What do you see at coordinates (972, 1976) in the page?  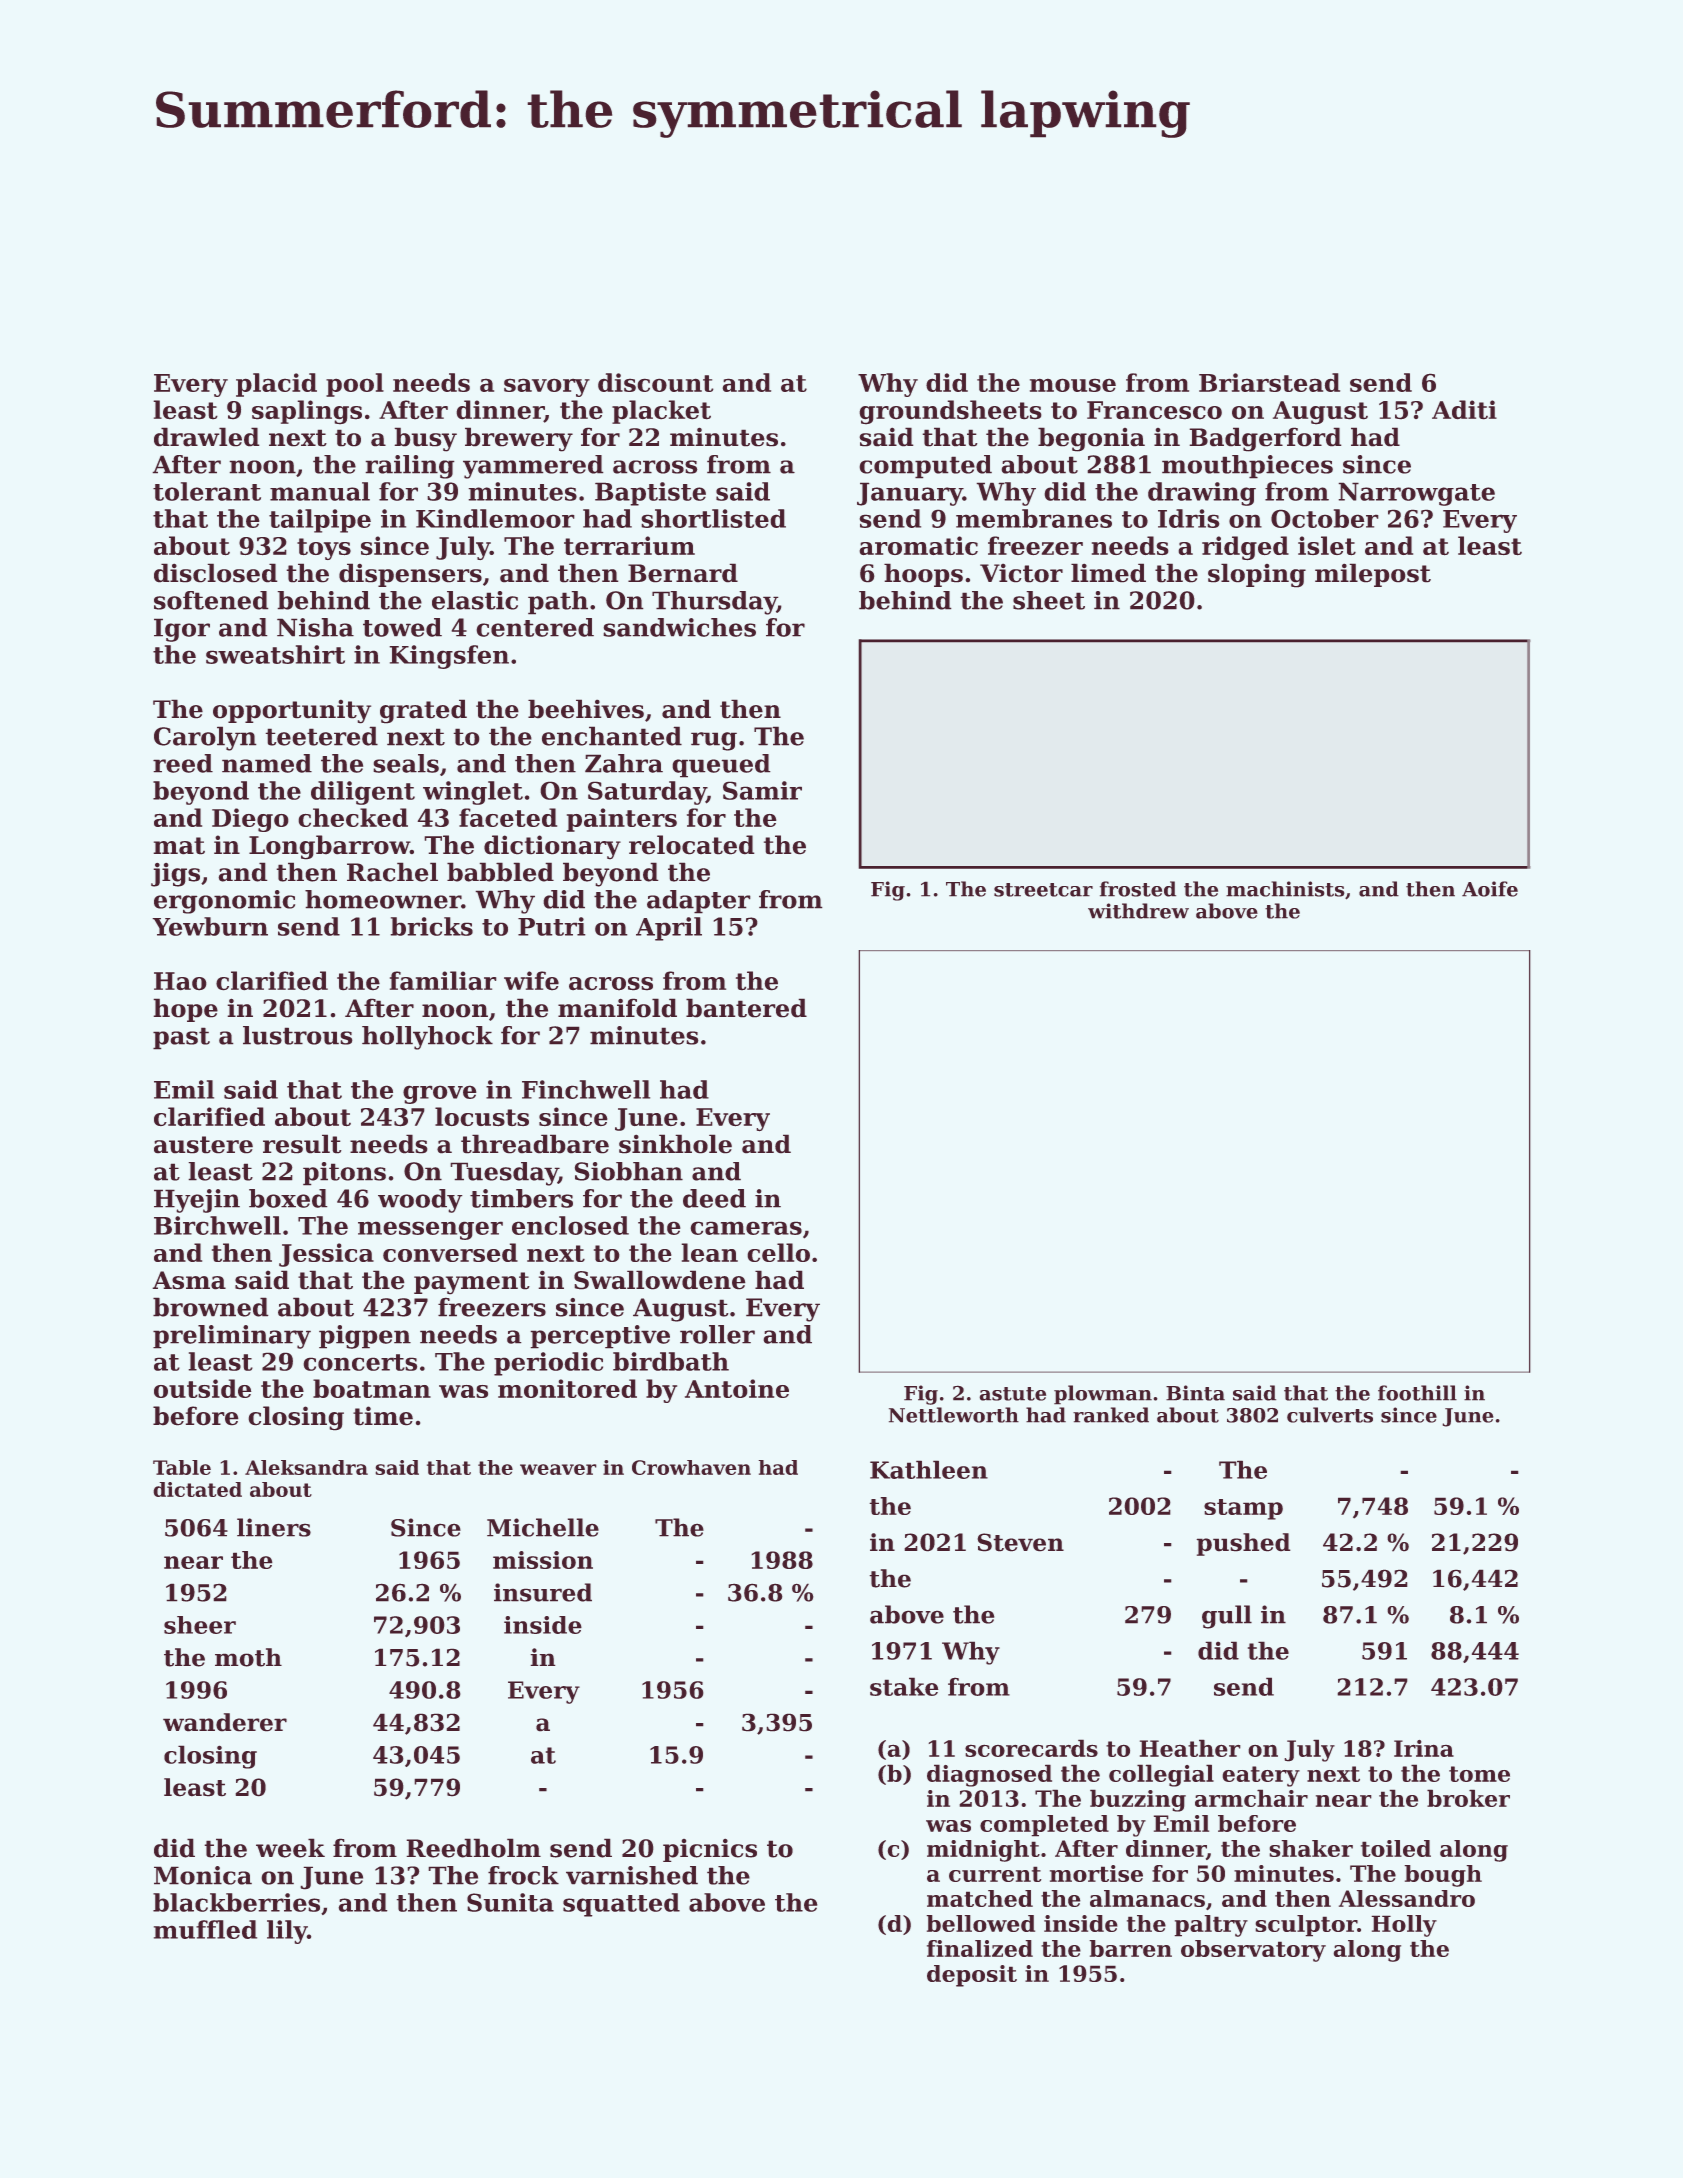 I see `deposit` at bounding box center [972, 1976].
